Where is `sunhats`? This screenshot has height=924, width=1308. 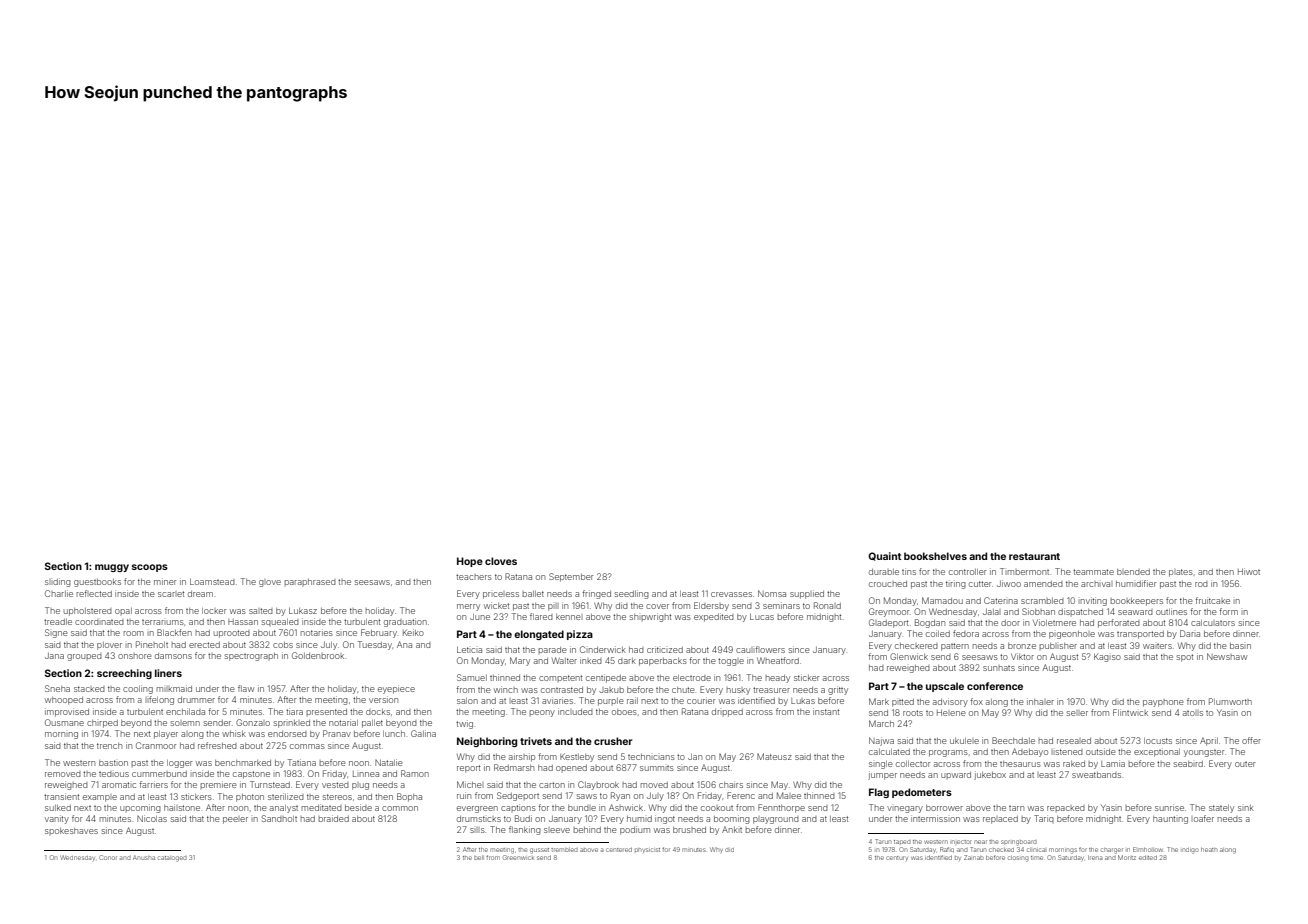
sunhats is located at coordinates (999, 668).
